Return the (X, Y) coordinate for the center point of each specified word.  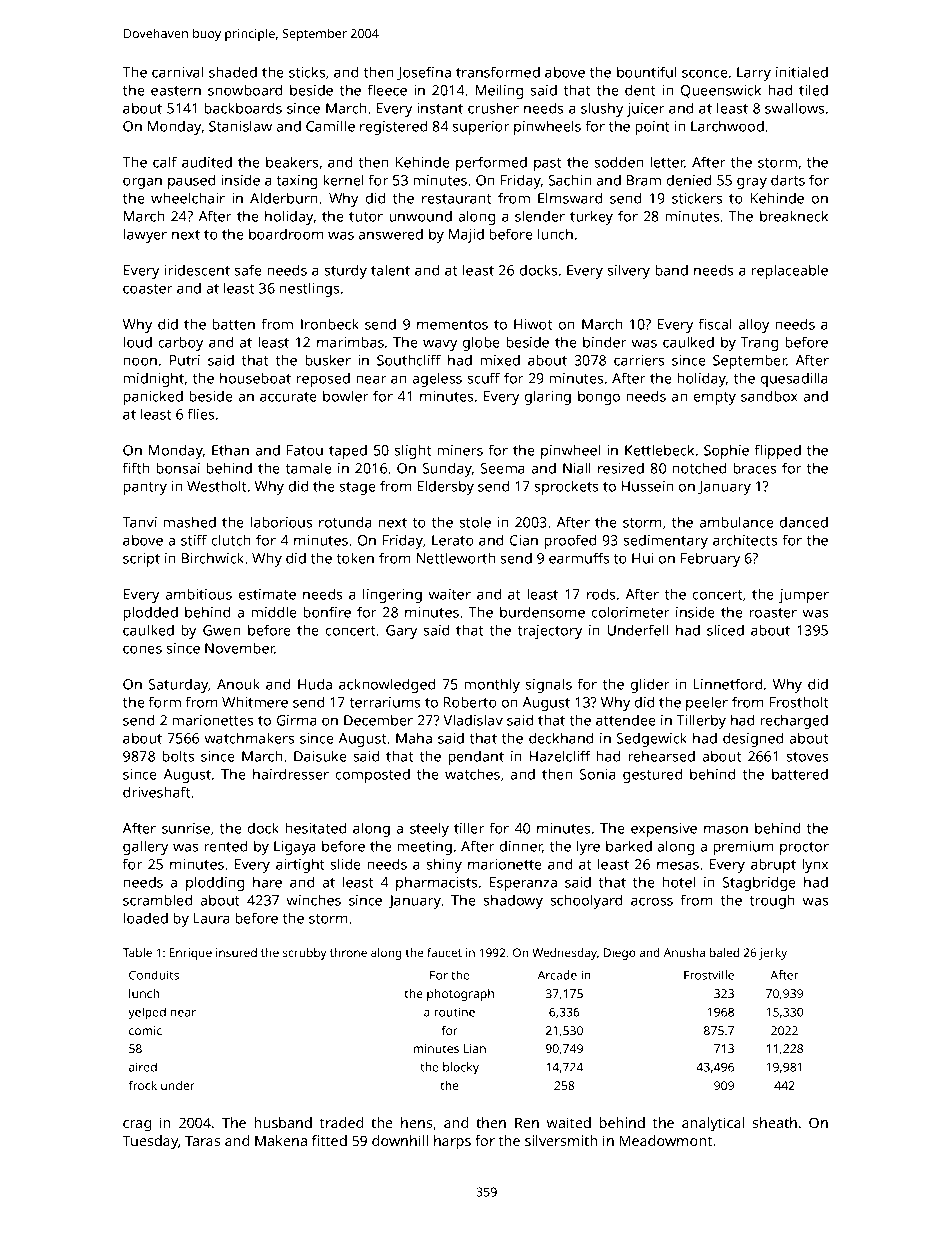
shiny (444, 865)
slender (540, 216)
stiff (194, 540)
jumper (804, 596)
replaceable (789, 271)
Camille (330, 126)
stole (475, 522)
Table (137, 952)
